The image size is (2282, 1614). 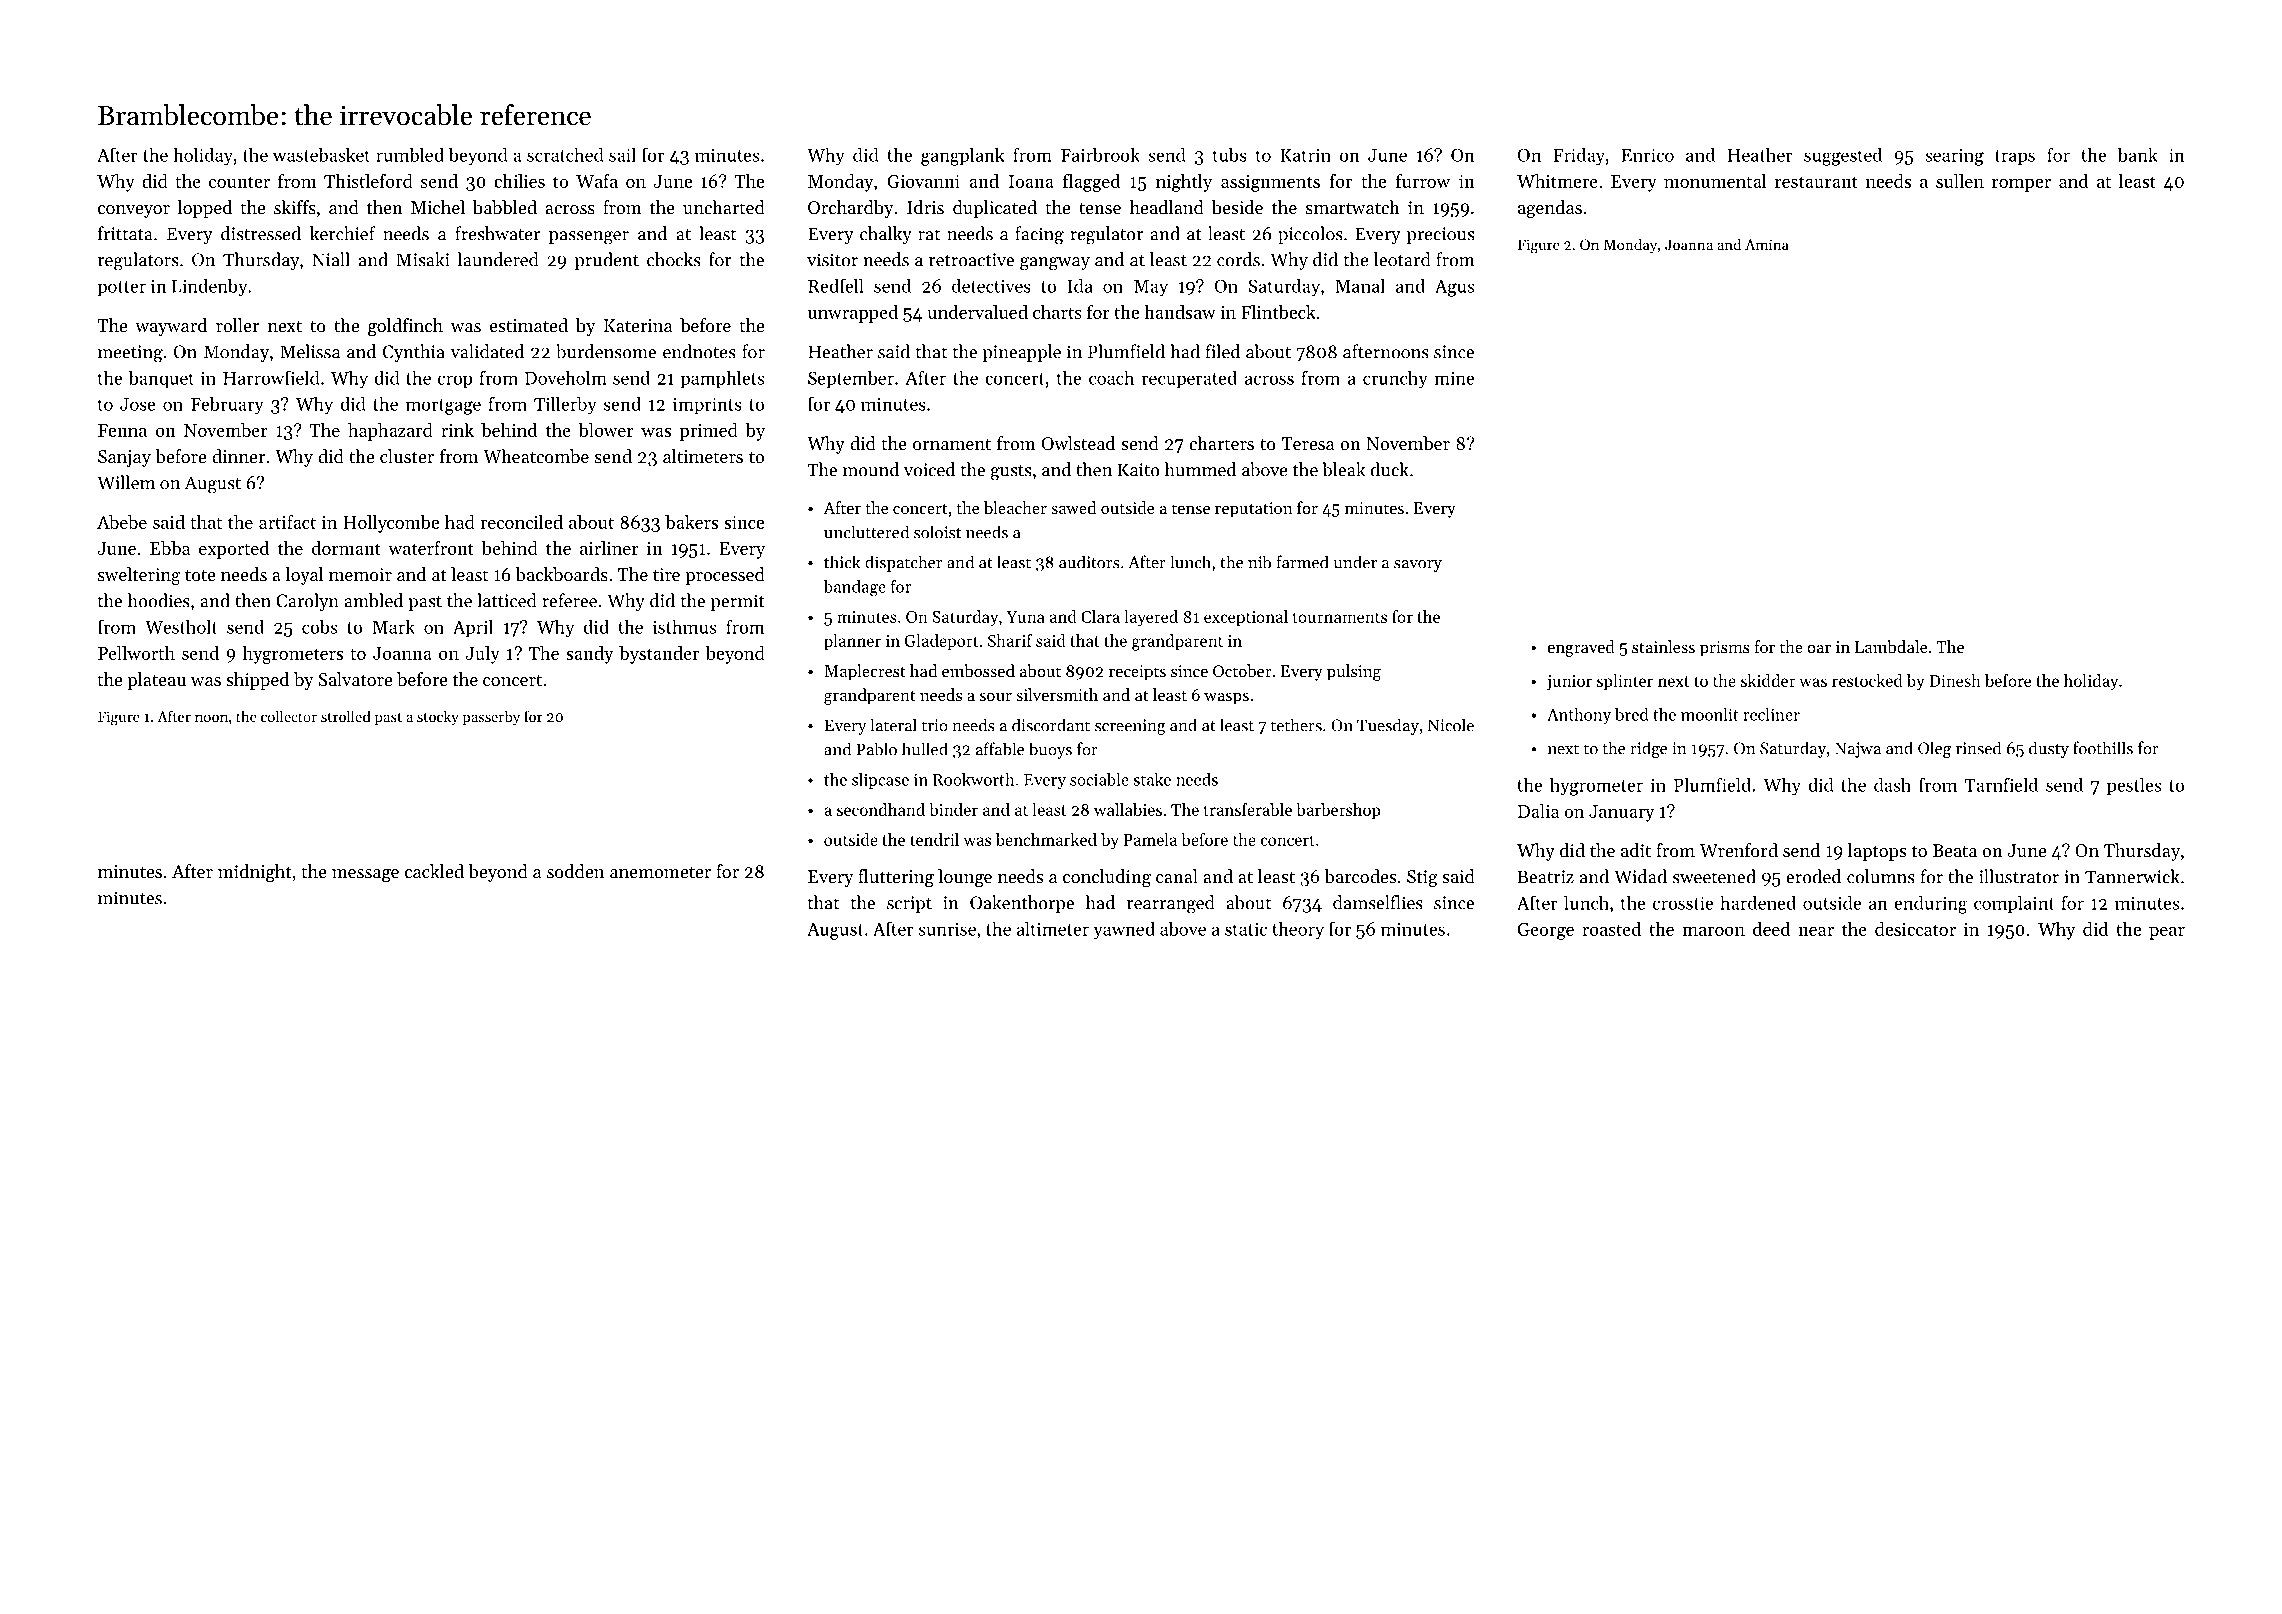 I want to click on Oakenthorpe, so click(x=1022, y=904).
